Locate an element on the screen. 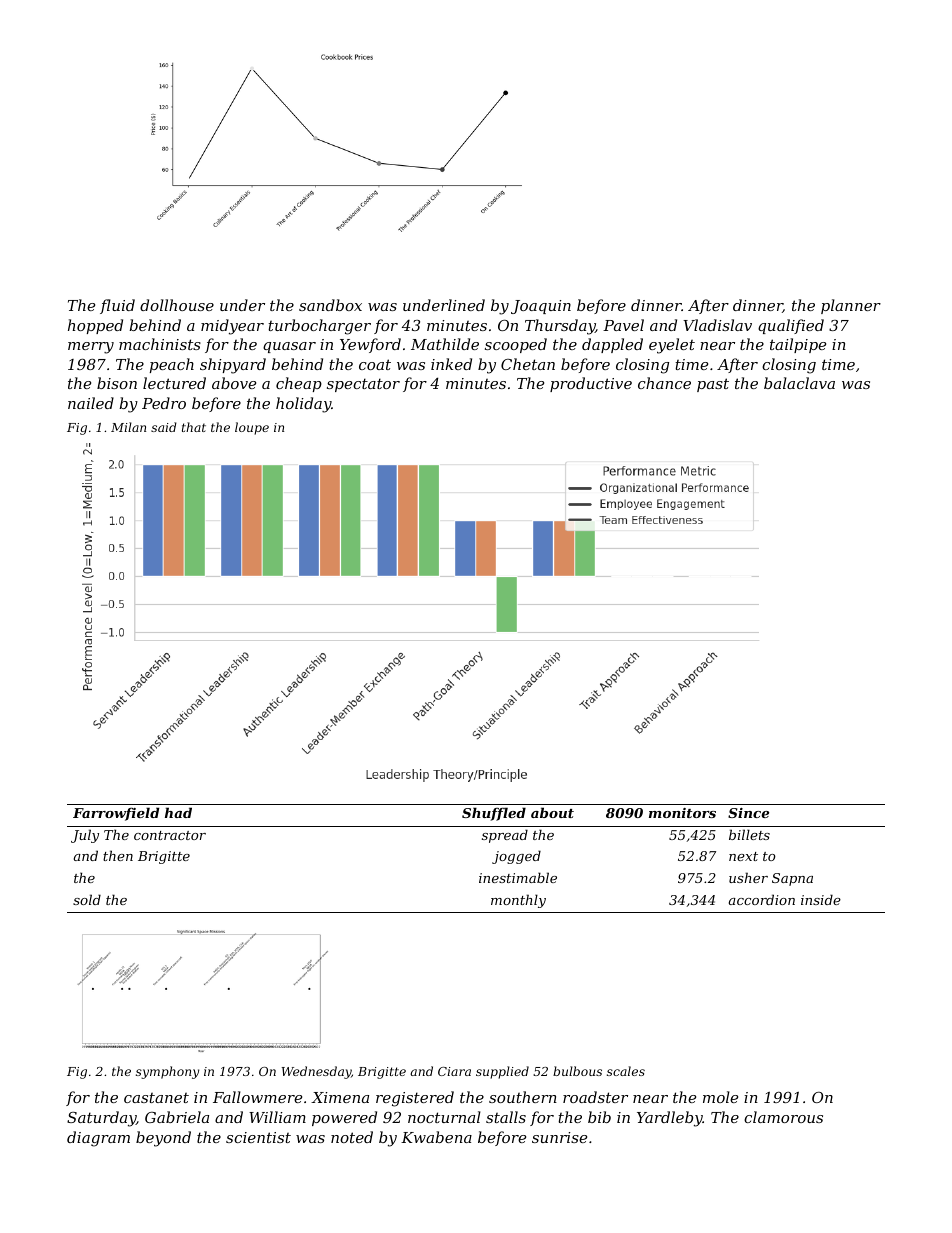 This screenshot has width=952, height=1233. diagram is located at coordinates (98, 1139).
